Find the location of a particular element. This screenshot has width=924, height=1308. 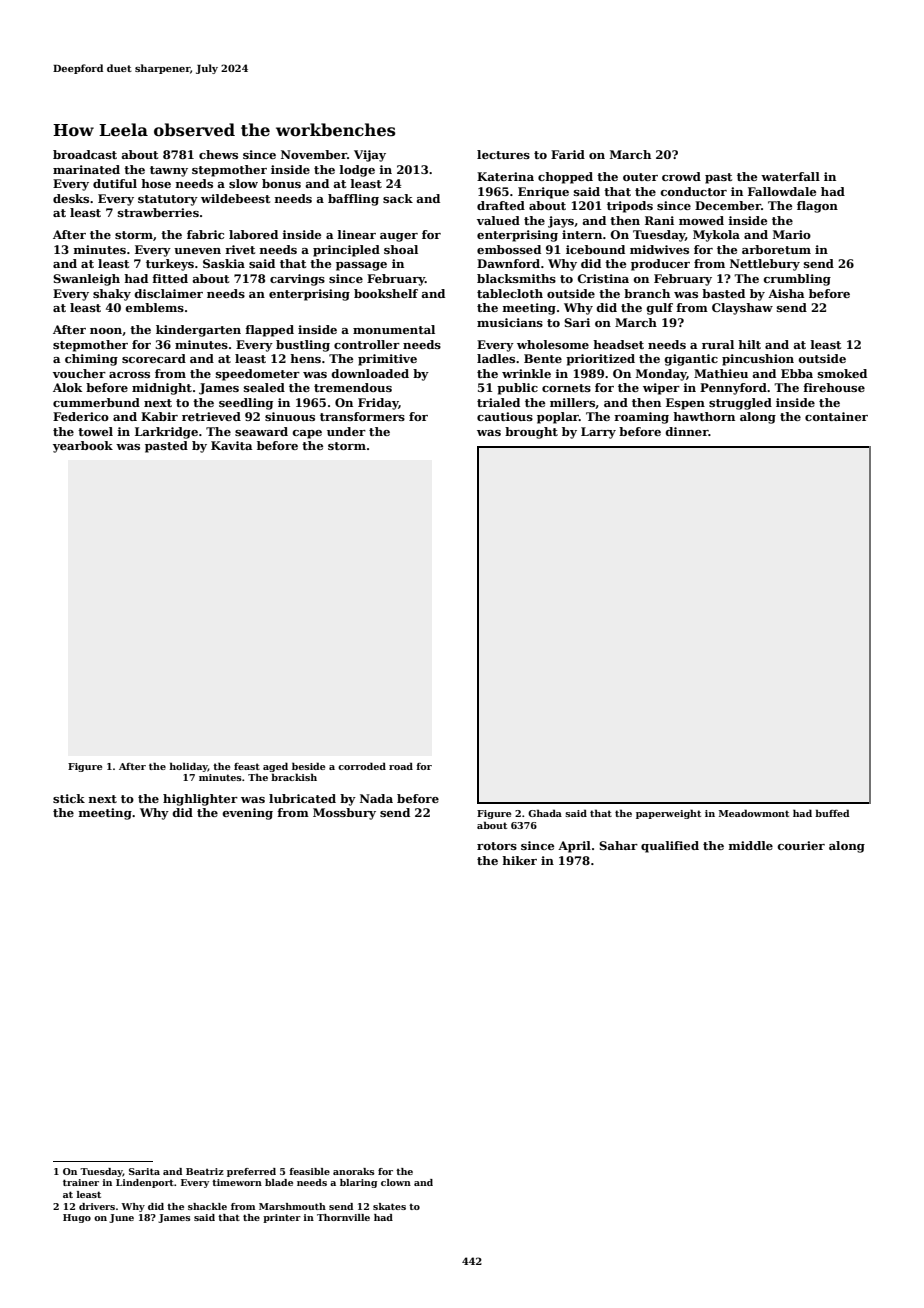

skates is located at coordinates (389, 1206).
